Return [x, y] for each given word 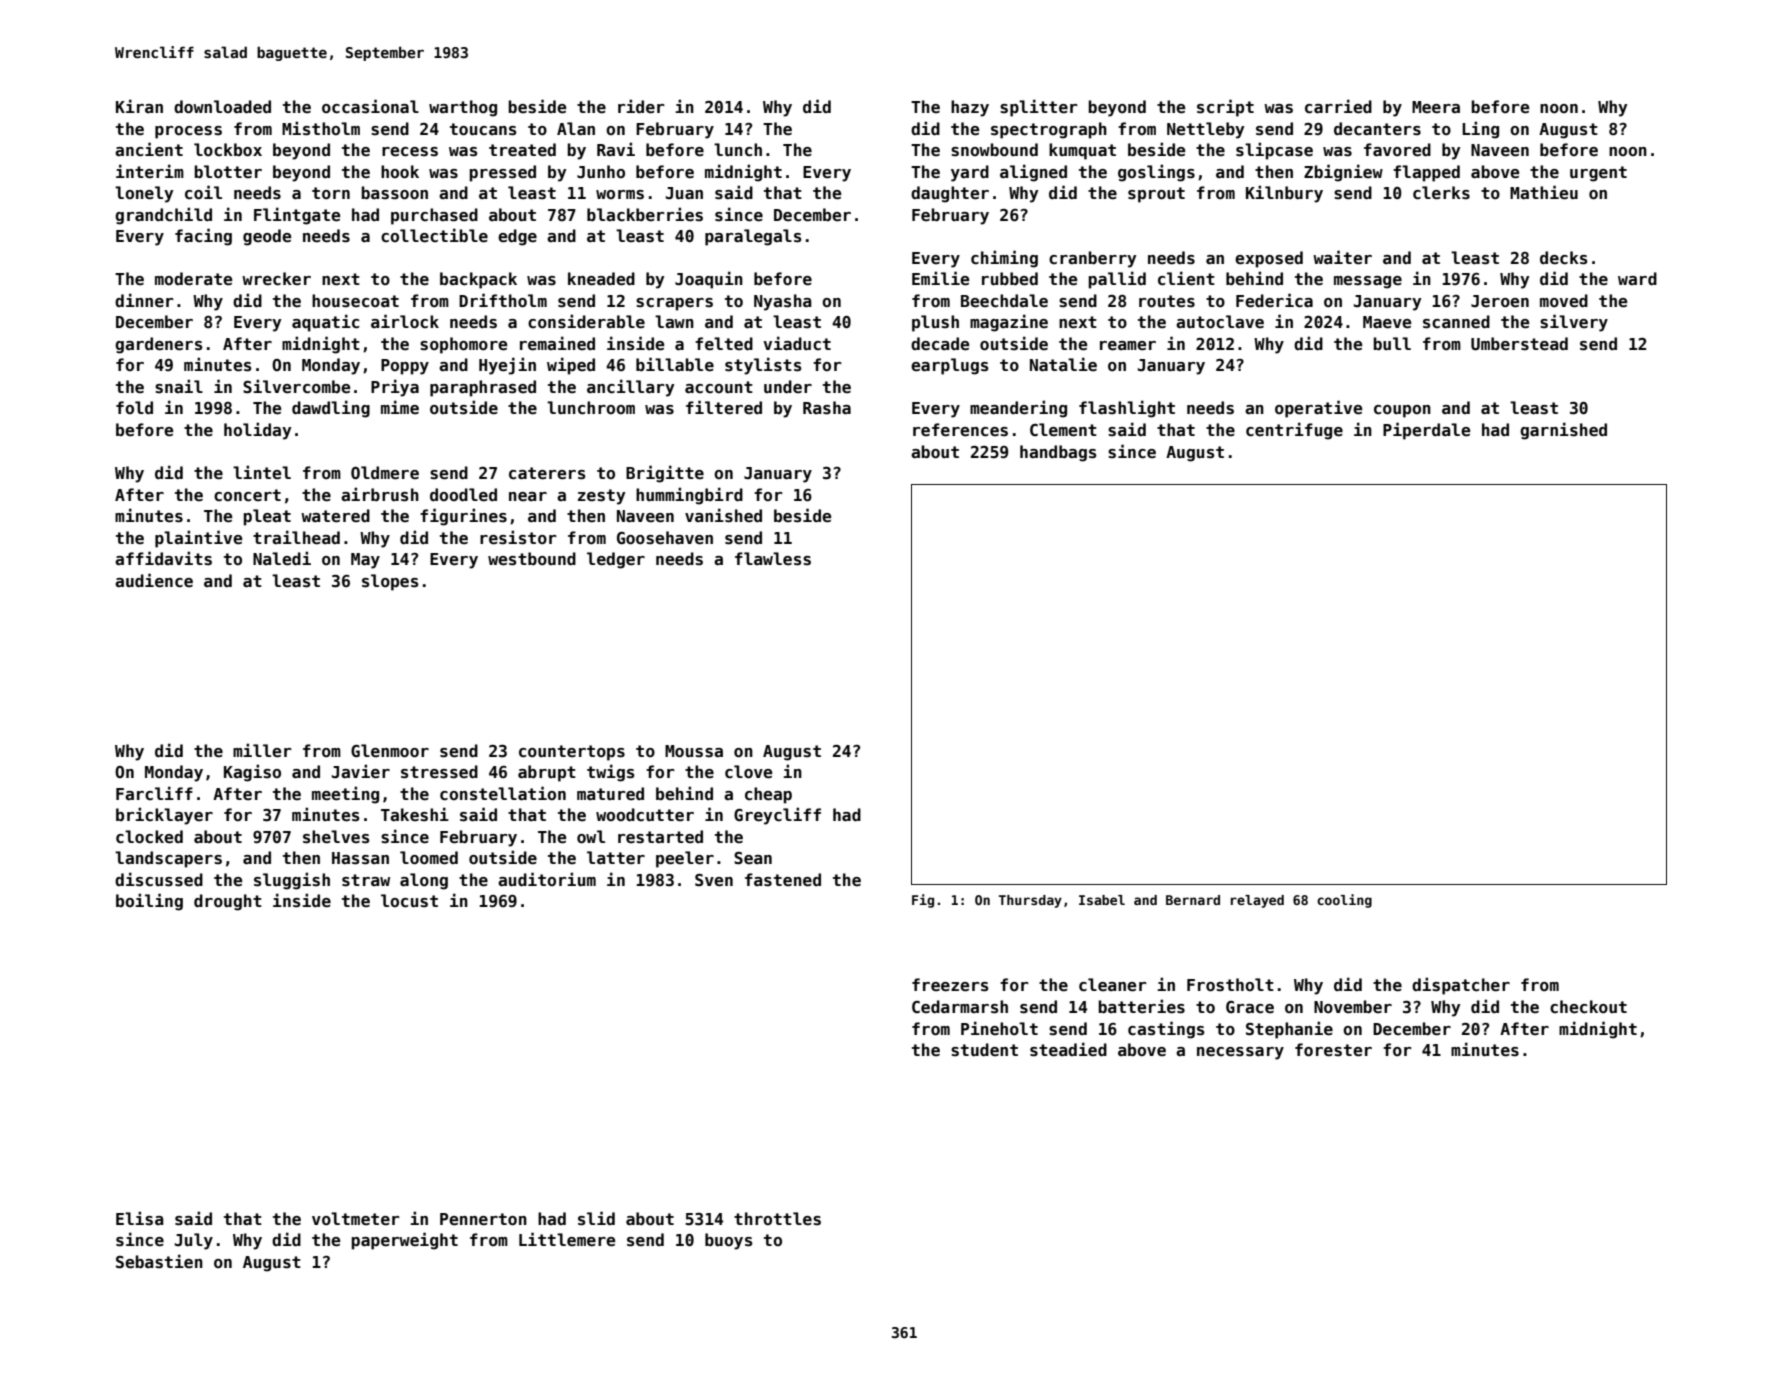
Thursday [1030, 901]
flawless [773, 559]
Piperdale [1427, 431]
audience [154, 580]
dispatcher [1461, 986]
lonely [144, 194]
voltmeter [356, 1219]
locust [409, 901]
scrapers [674, 304]
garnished [1563, 431]
